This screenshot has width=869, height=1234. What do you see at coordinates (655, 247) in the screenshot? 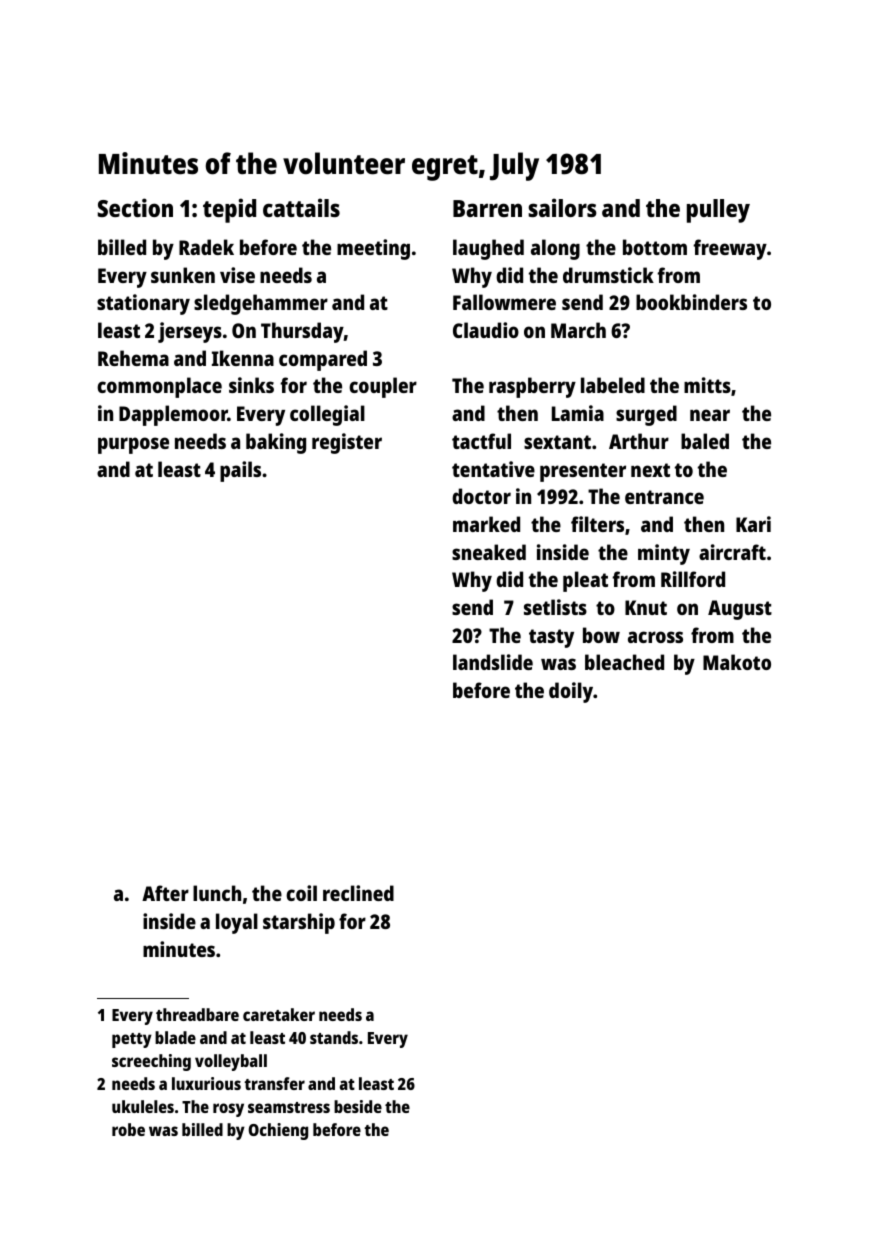
I see `bottom` at bounding box center [655, 247].
